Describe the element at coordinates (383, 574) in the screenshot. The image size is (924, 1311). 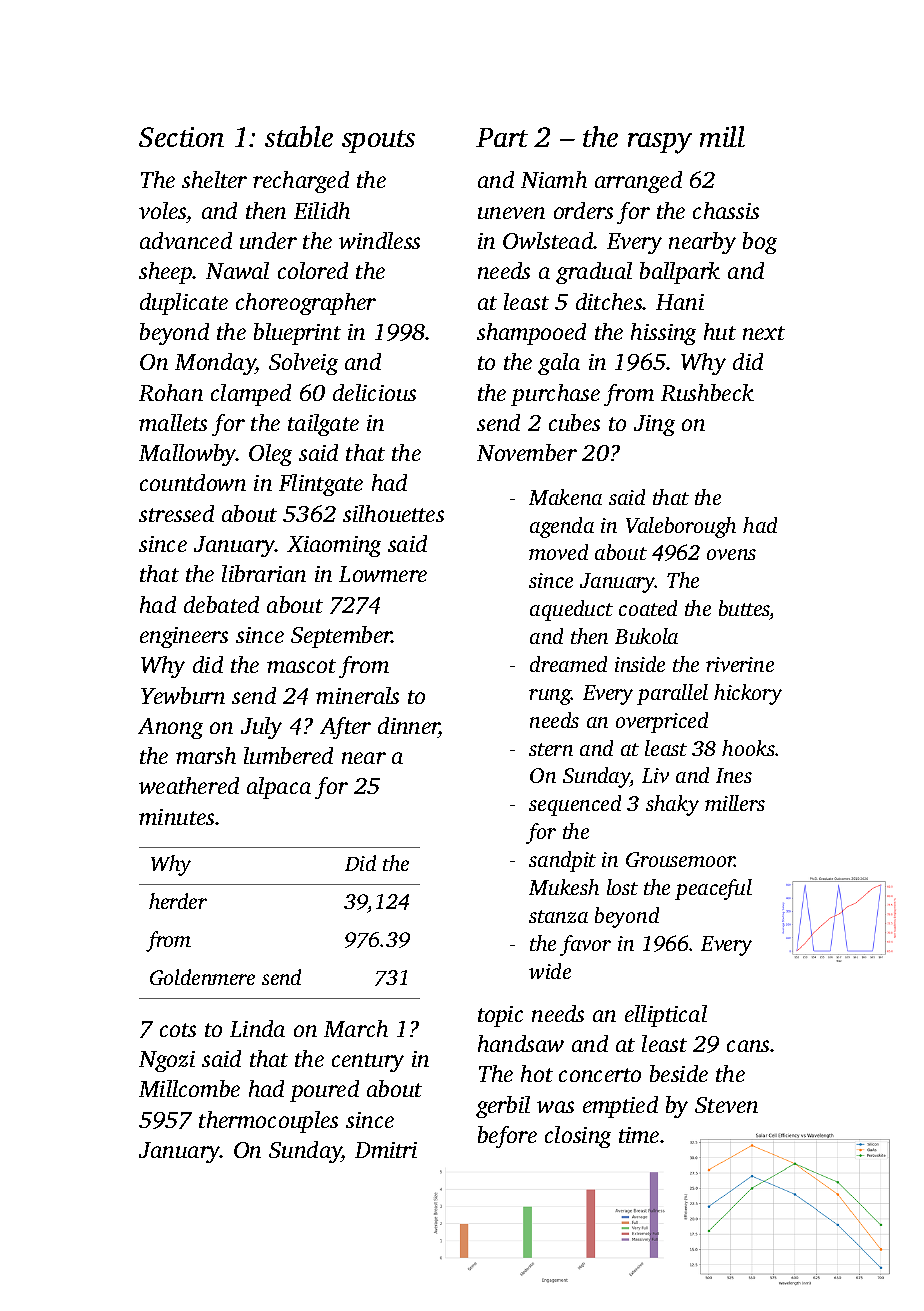
I see `Lowmere` at that location.
